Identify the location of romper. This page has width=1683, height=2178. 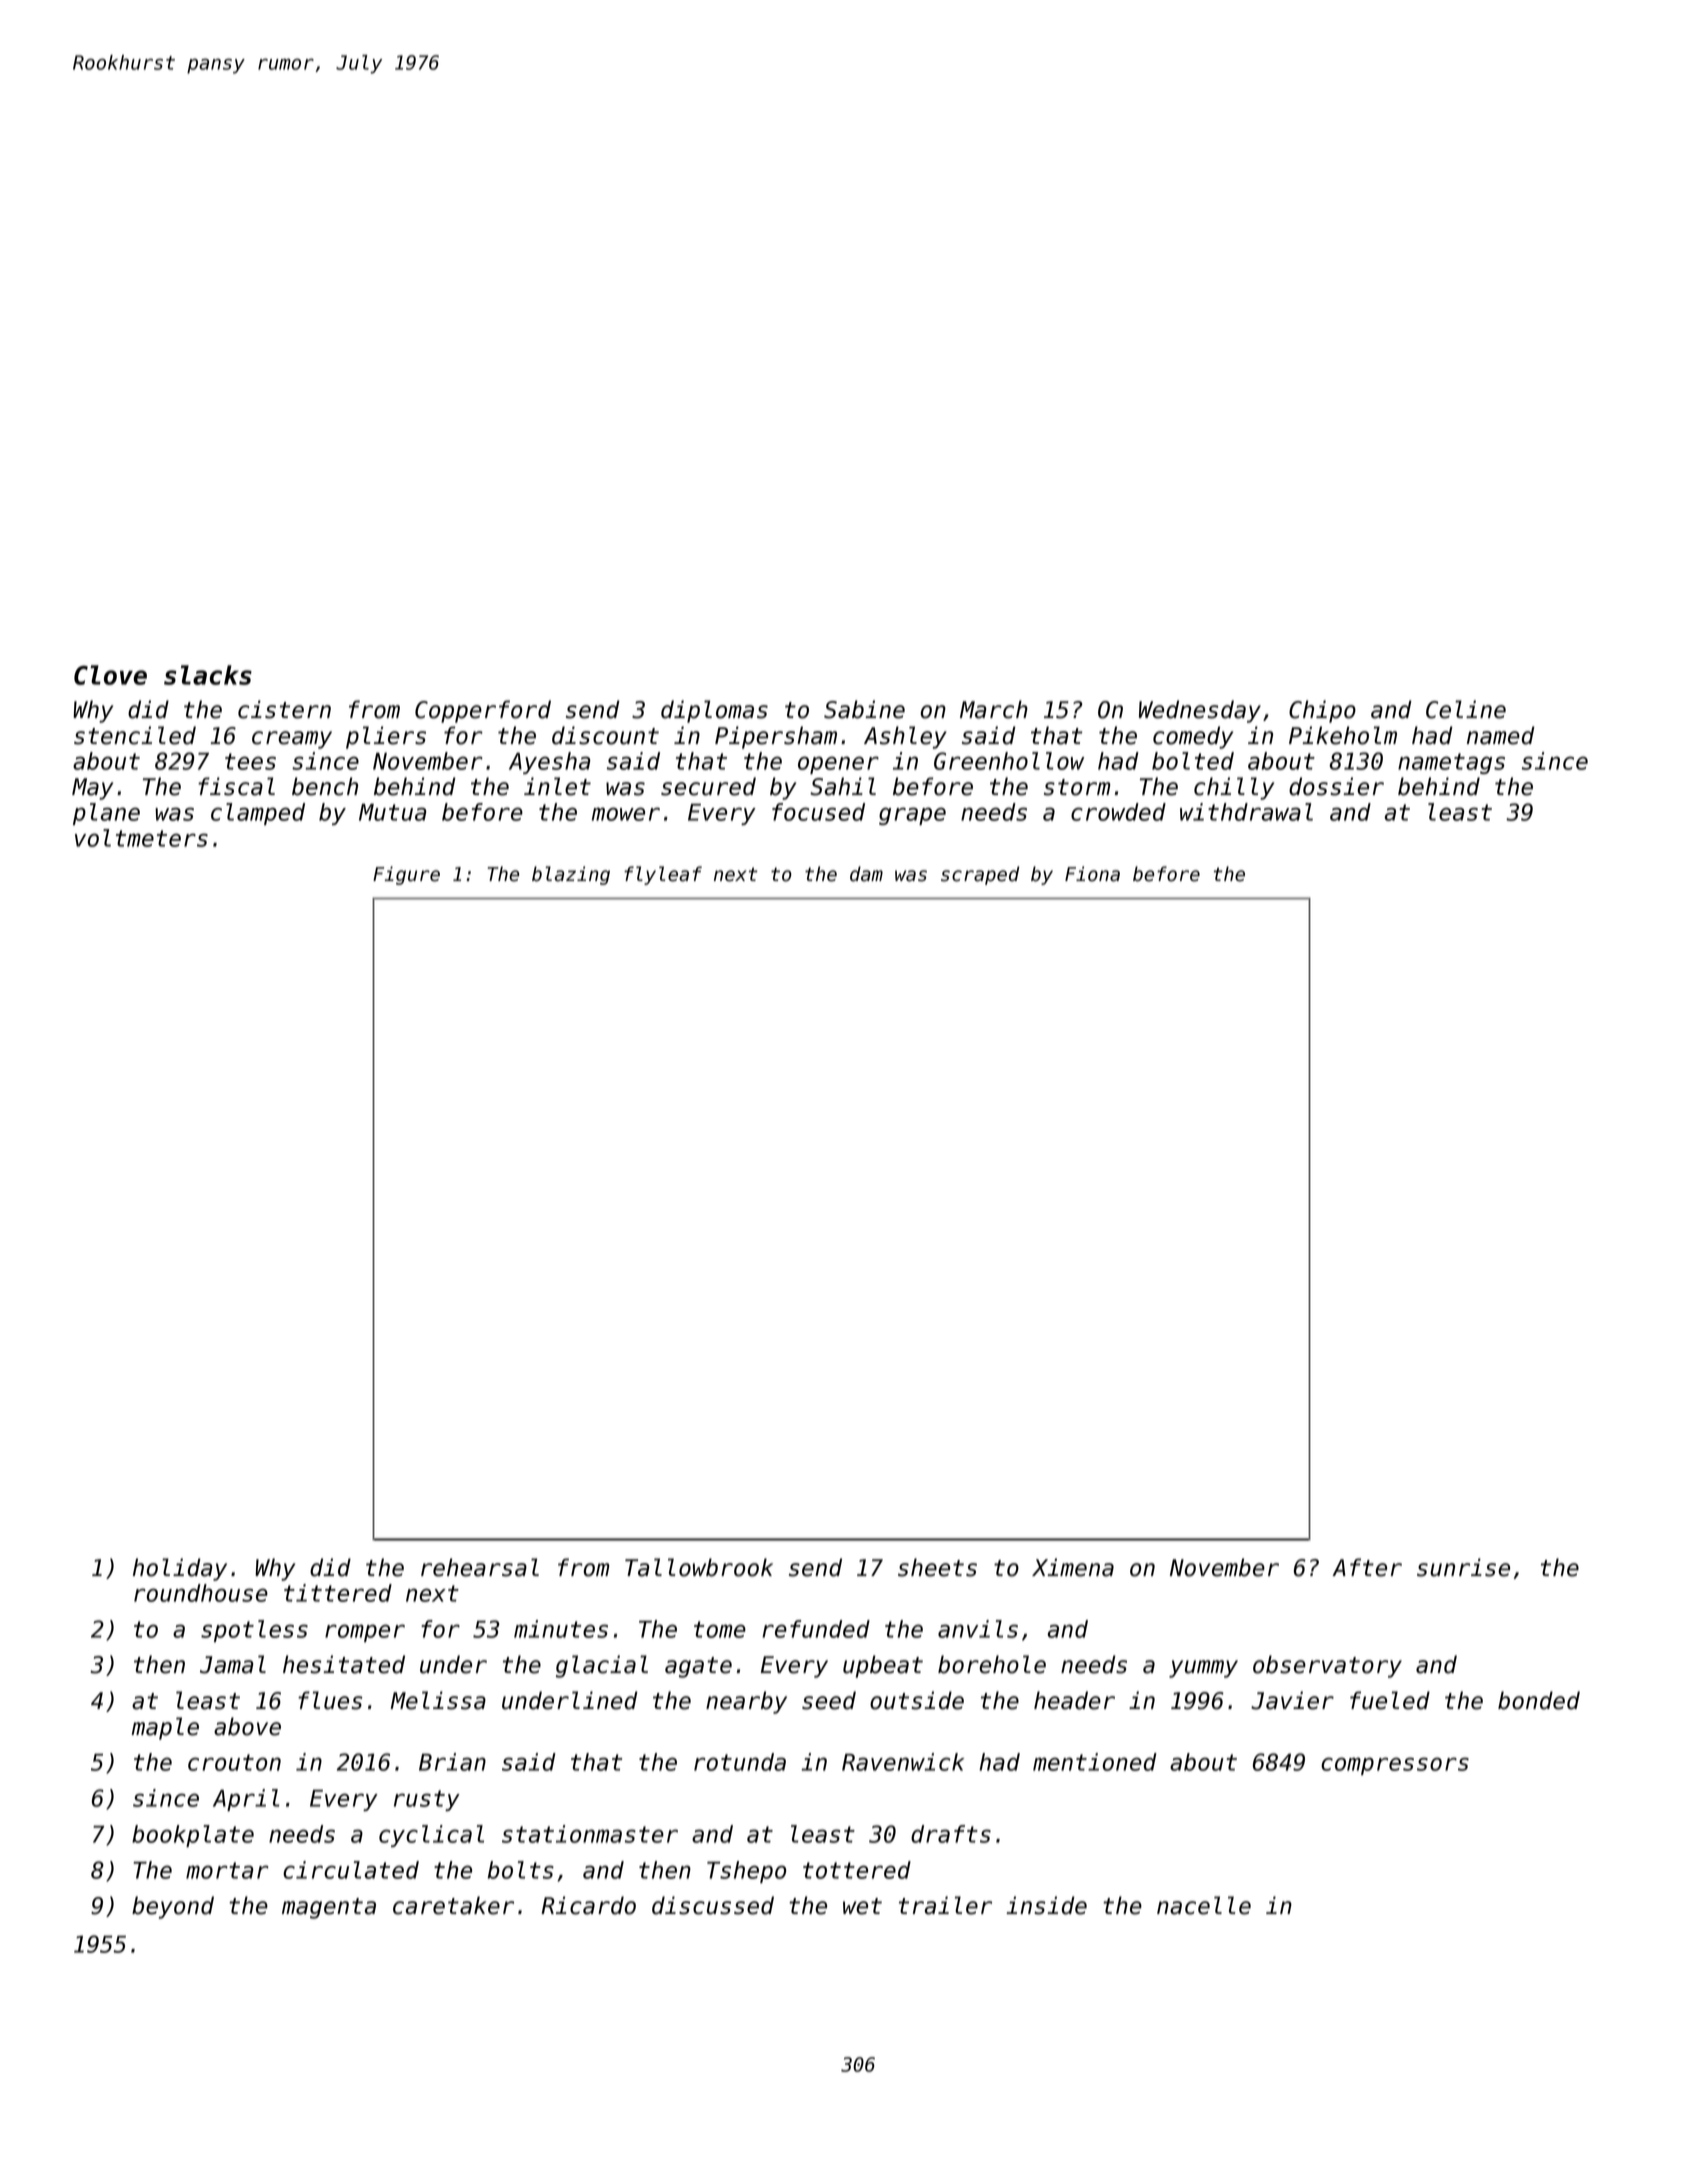
(365, 1633).
